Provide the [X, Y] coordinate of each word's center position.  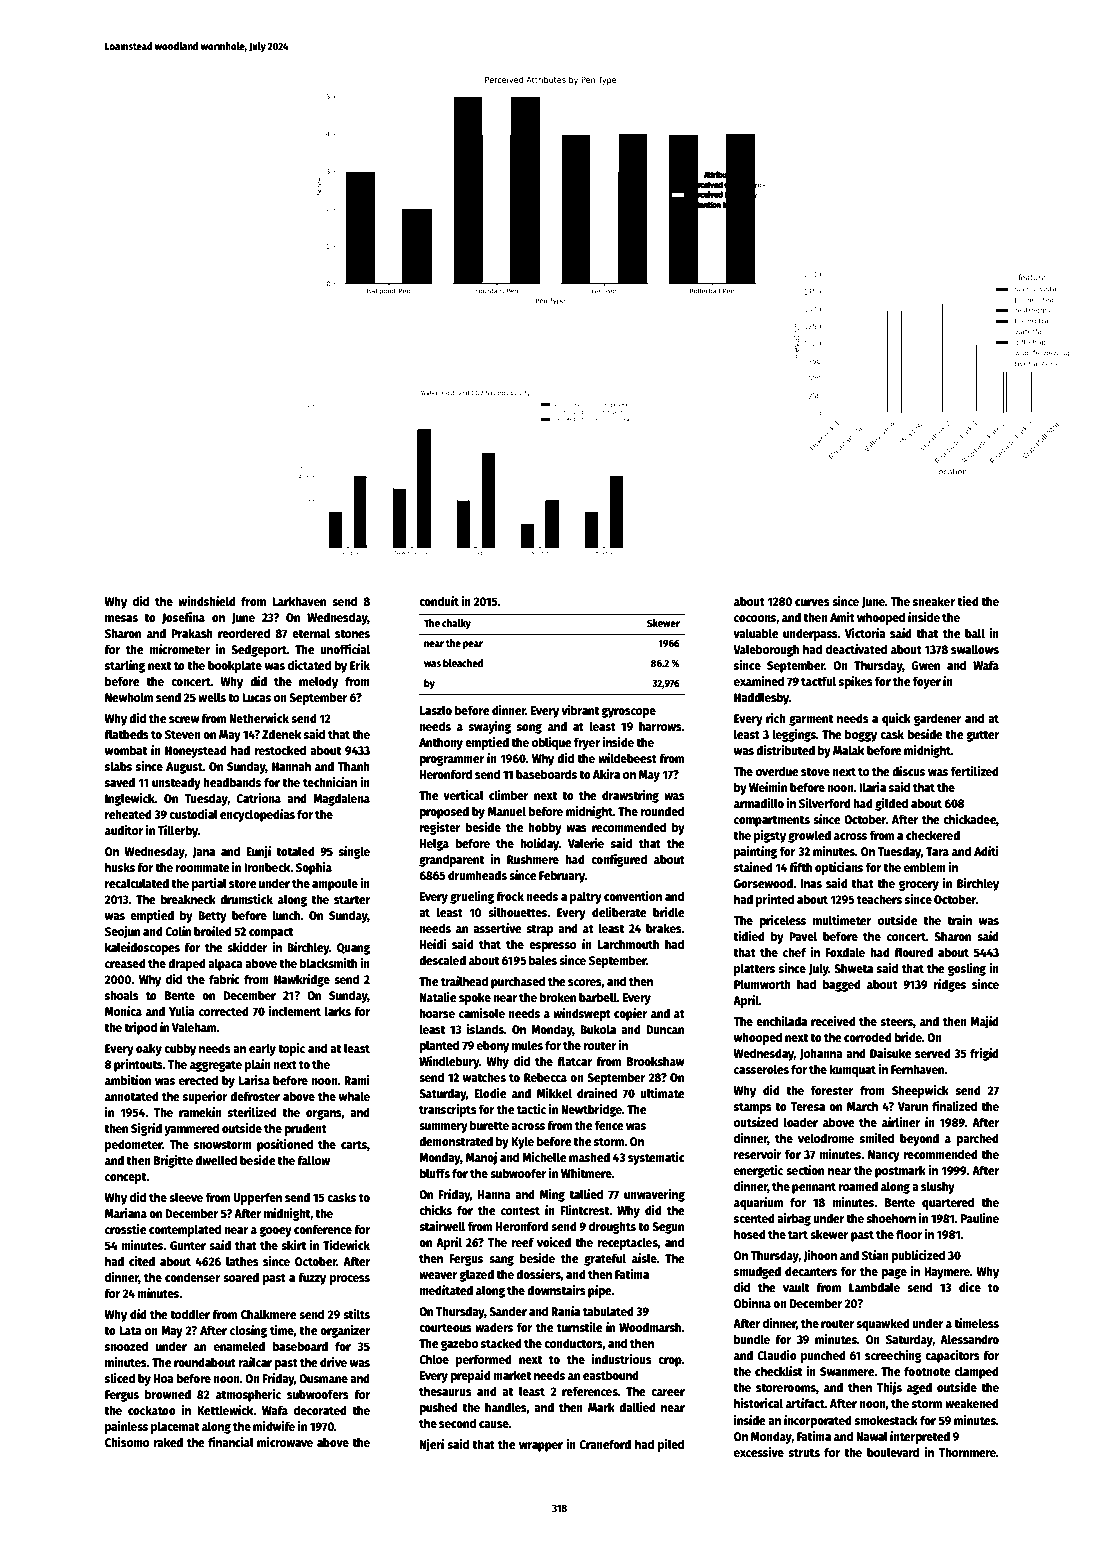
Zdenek [281, 734]
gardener [938, 719]
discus [908, 771]
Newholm [129, 697]
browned [168, 1394]
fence [609, 1125]
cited [142, 1261]
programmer [452, 760]
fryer [587, 743]
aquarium [758, 1203]
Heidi [433, 944]
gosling [967, 969]
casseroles [761, 1069]
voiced [554, 1242]
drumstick [246, 899]
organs [324, 1114]
